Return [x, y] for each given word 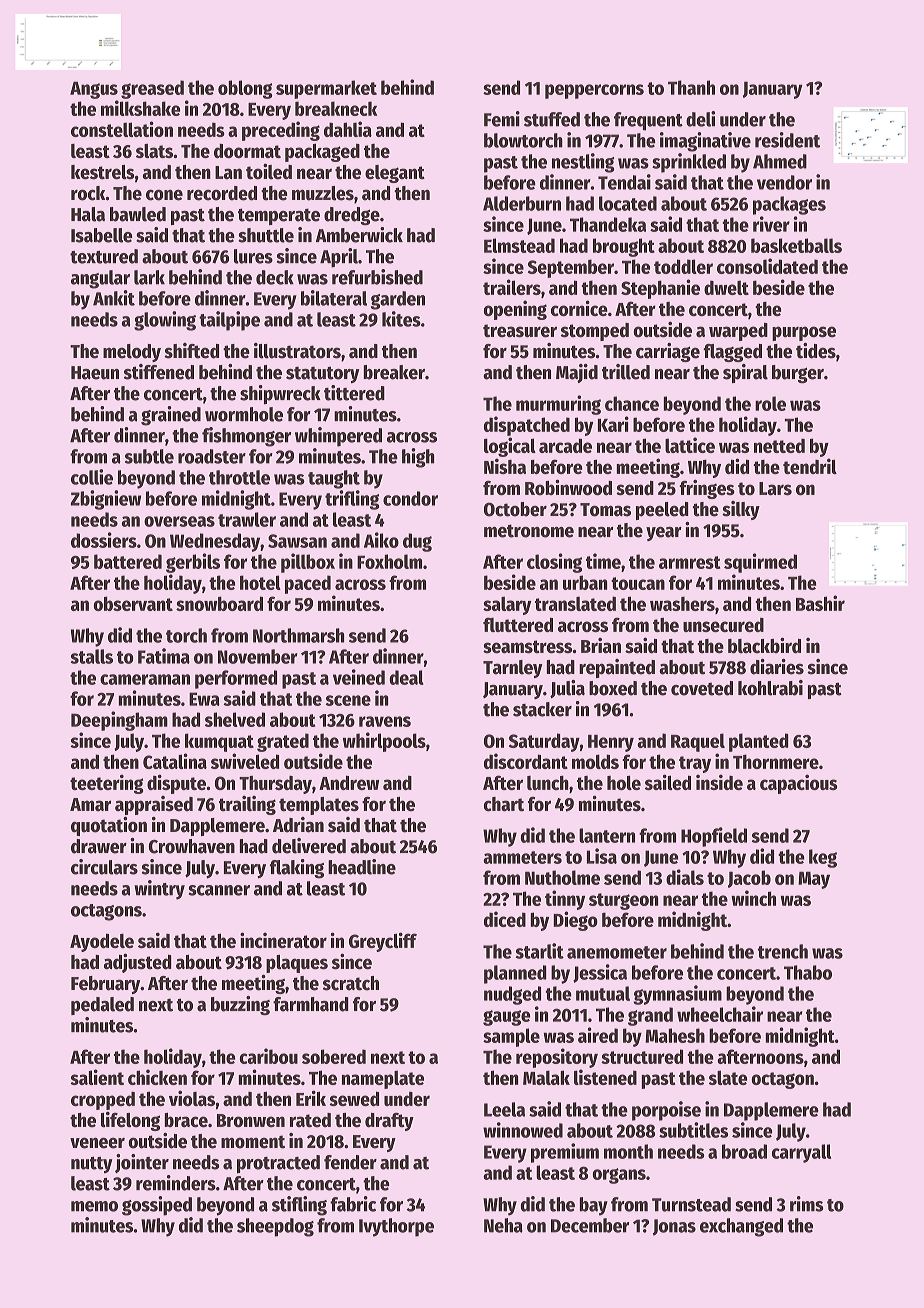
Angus [94, 90]
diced [505, 919]
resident [787, 140]
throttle [239, 477]
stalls [92, 656]
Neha [503, 1225]
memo [94, 1206]
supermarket [326, 89]
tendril [810, 466]
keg [823, 858]
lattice [690, 445]
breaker [394, 372]
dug [417, 542]
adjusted [138, 963]
